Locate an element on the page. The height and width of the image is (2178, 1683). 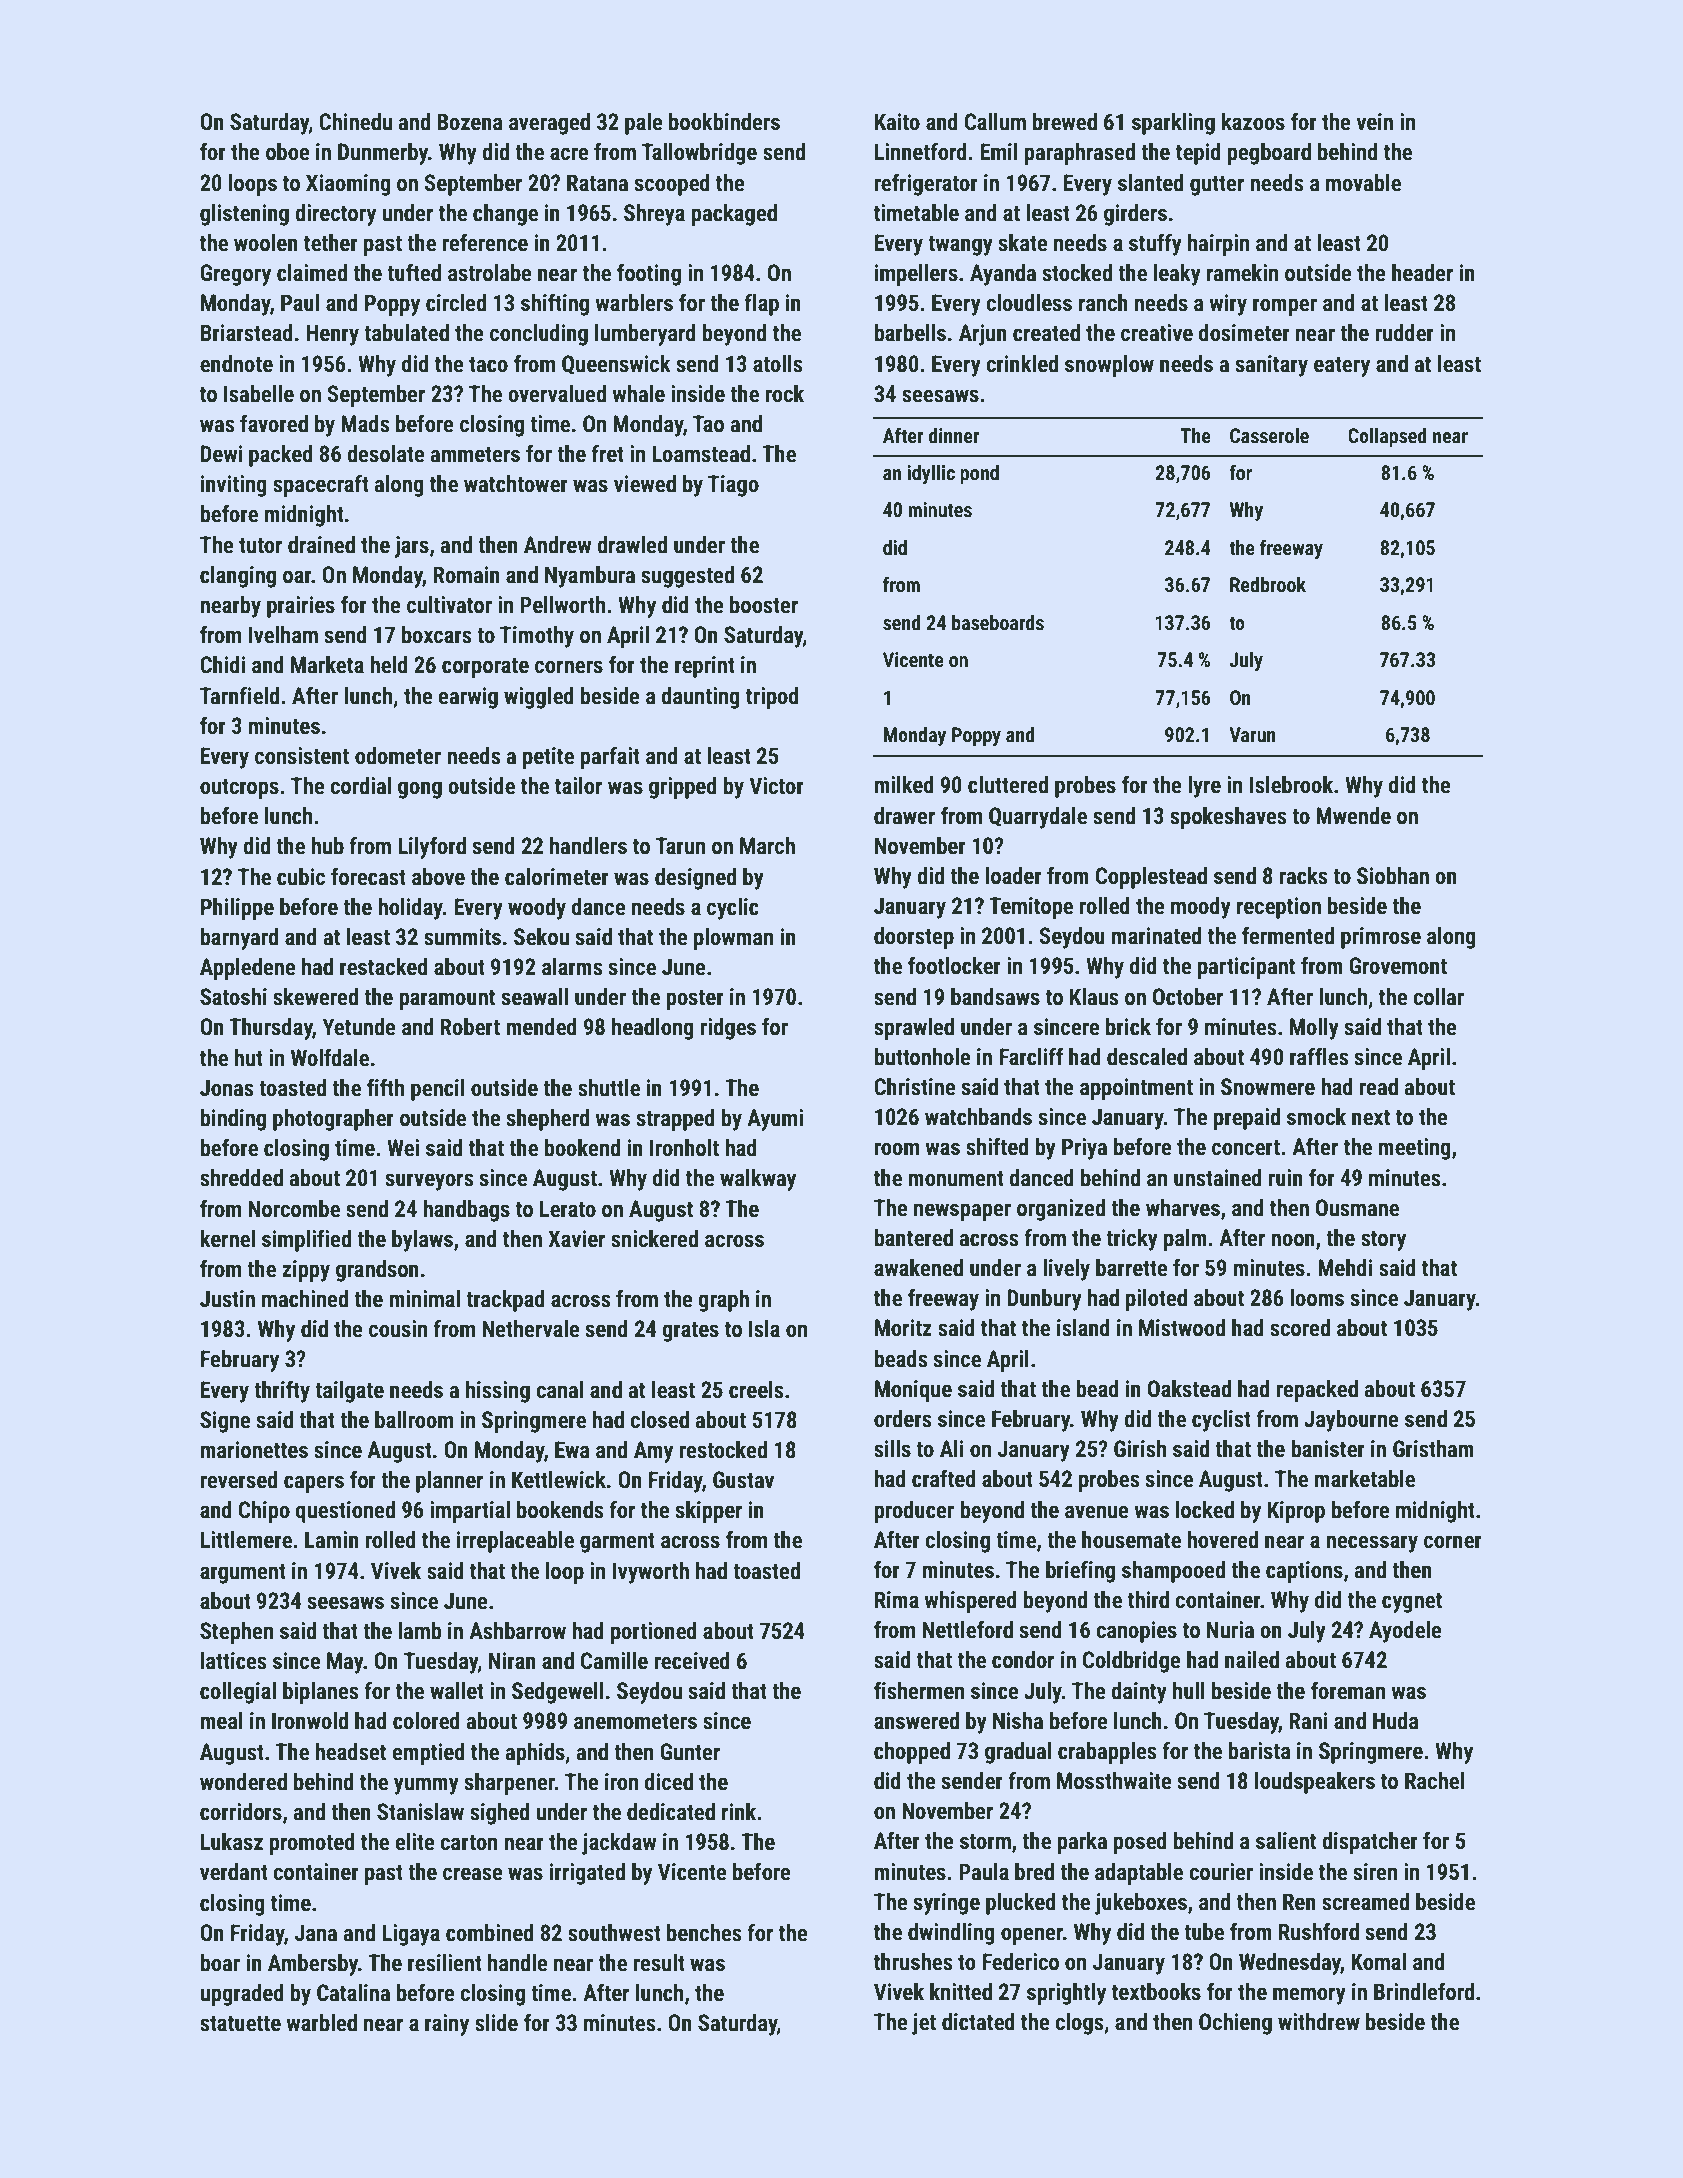
Redbrook is located at coordinates (1268, 584).
